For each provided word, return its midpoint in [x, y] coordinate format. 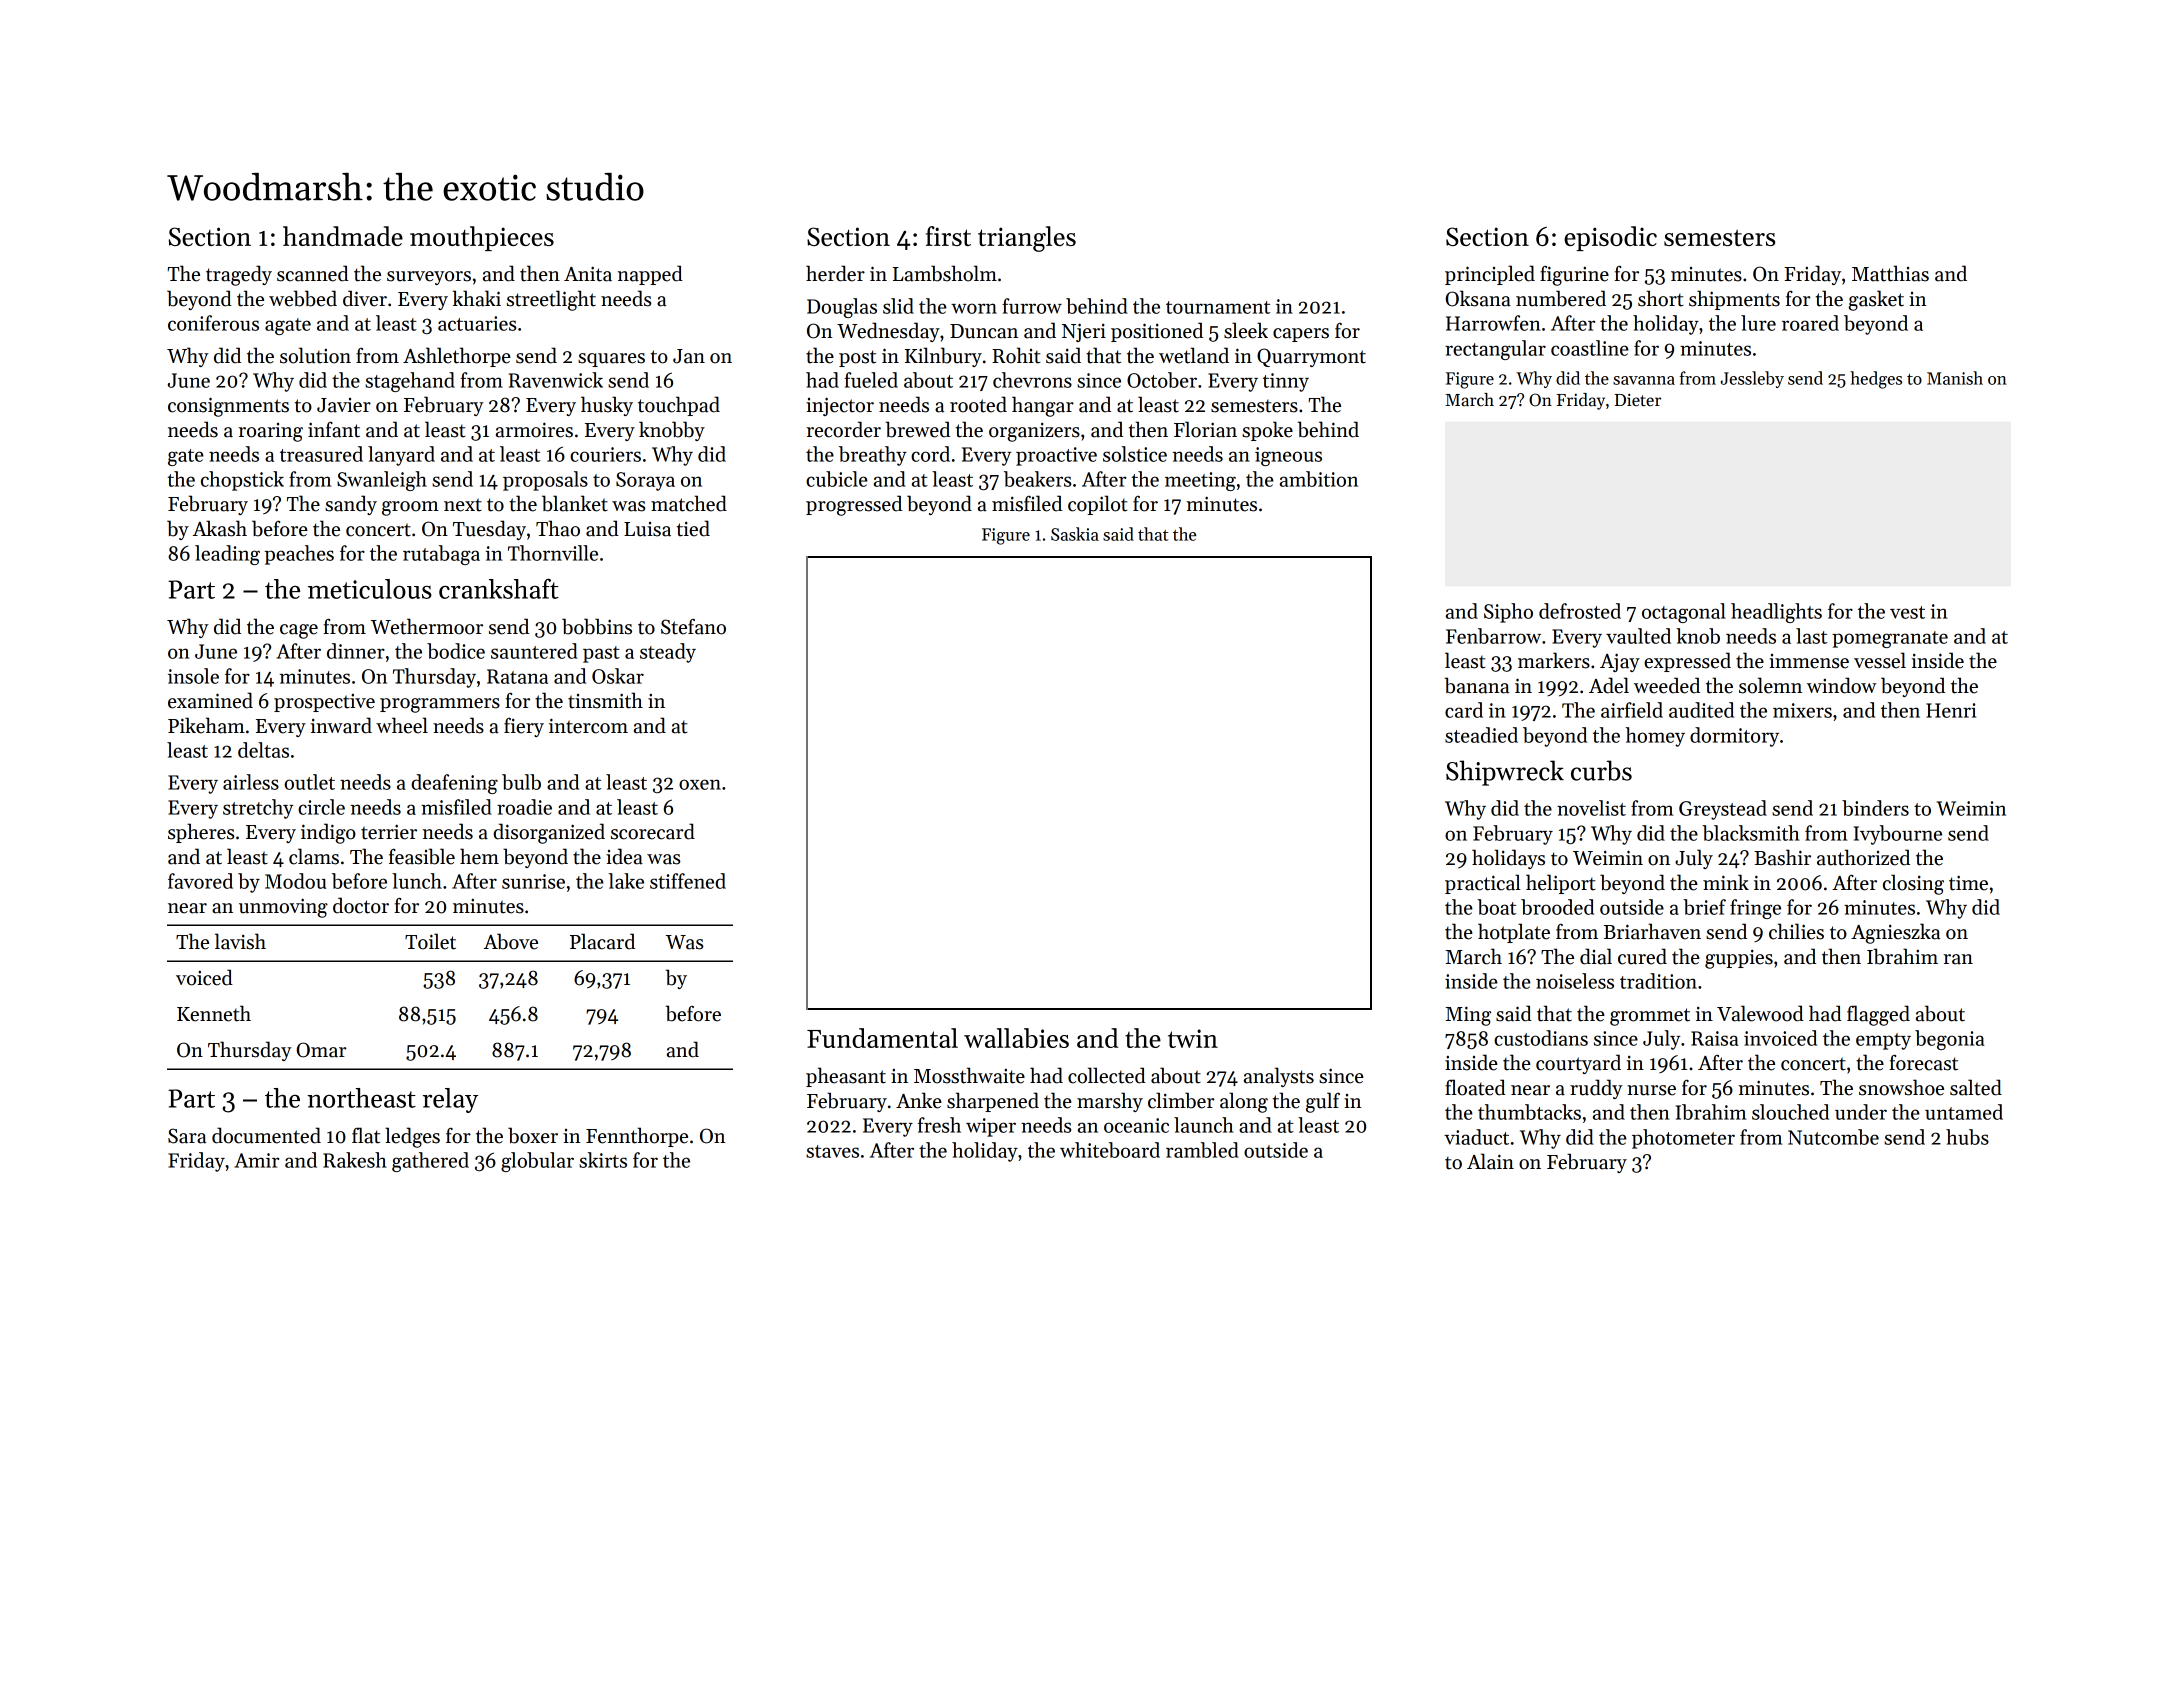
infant [334, 429]
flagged [1878, 1015]
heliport [1560, 884]
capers [1301, 335]
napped [650, 275]
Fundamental [882, 1038]
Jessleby [1752, 379]
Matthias [1890, 273]
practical [1483, 884]
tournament [1218, 307]
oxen [700, 784]
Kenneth [214, 1013]
